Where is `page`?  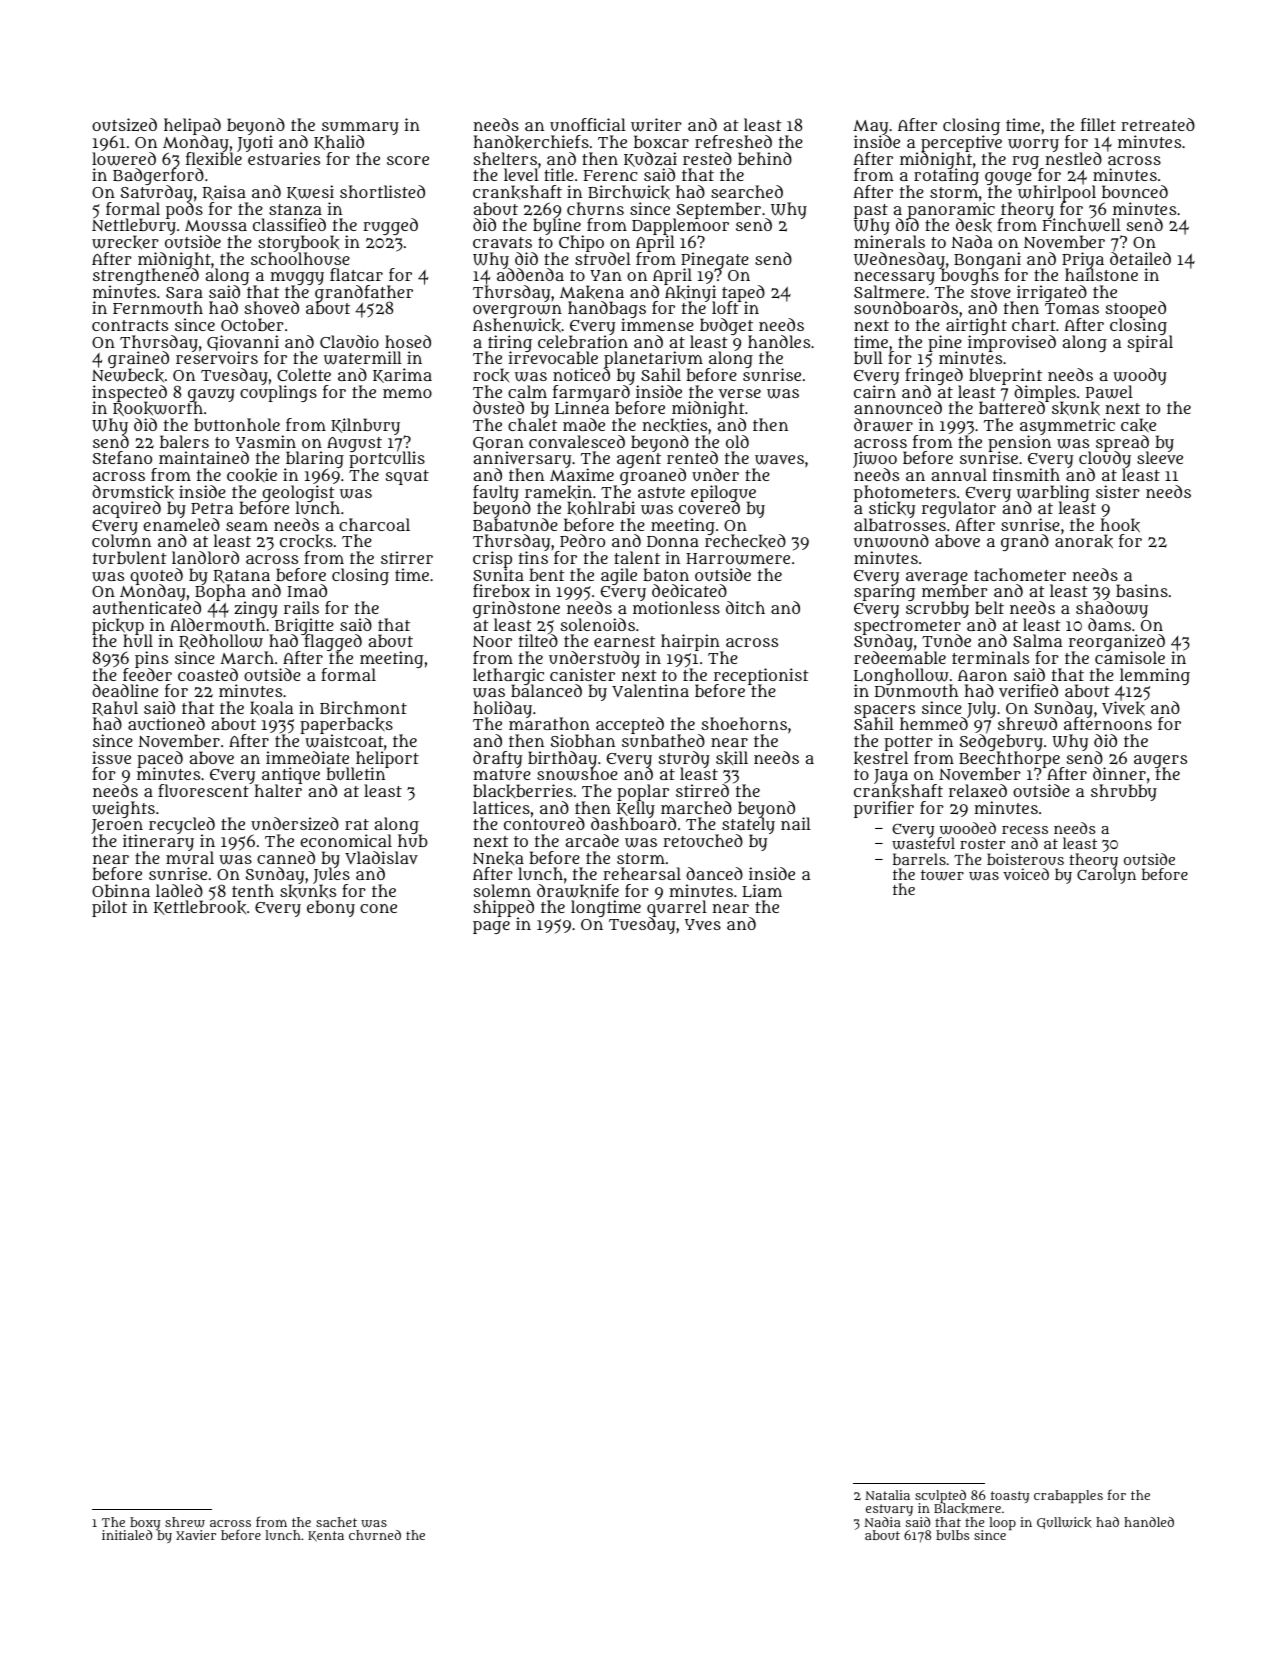
page is located at coordinates (491, 927).
